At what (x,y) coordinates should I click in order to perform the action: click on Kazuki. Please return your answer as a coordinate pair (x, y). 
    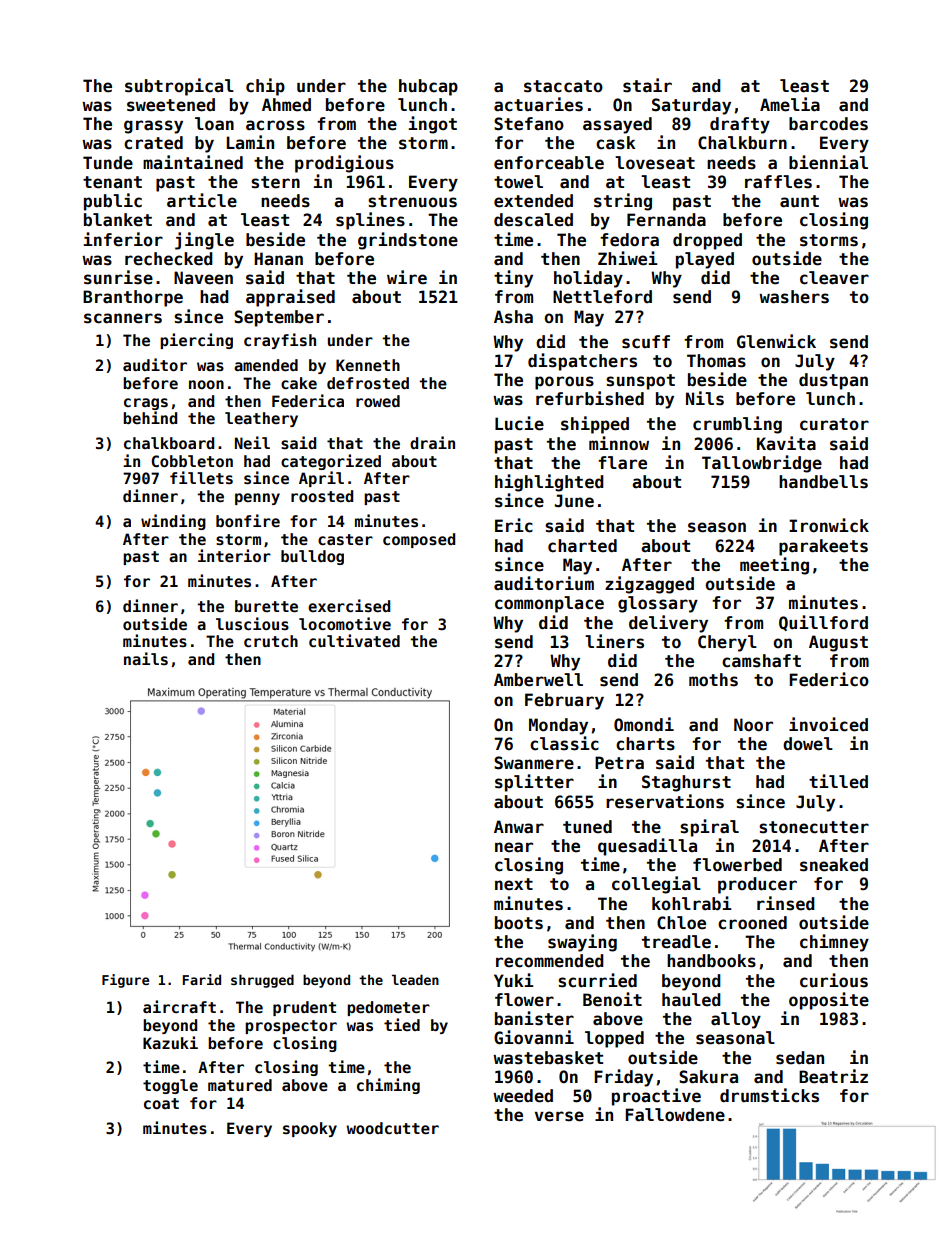
    Looking at the image, I should click on (170, 1042).
